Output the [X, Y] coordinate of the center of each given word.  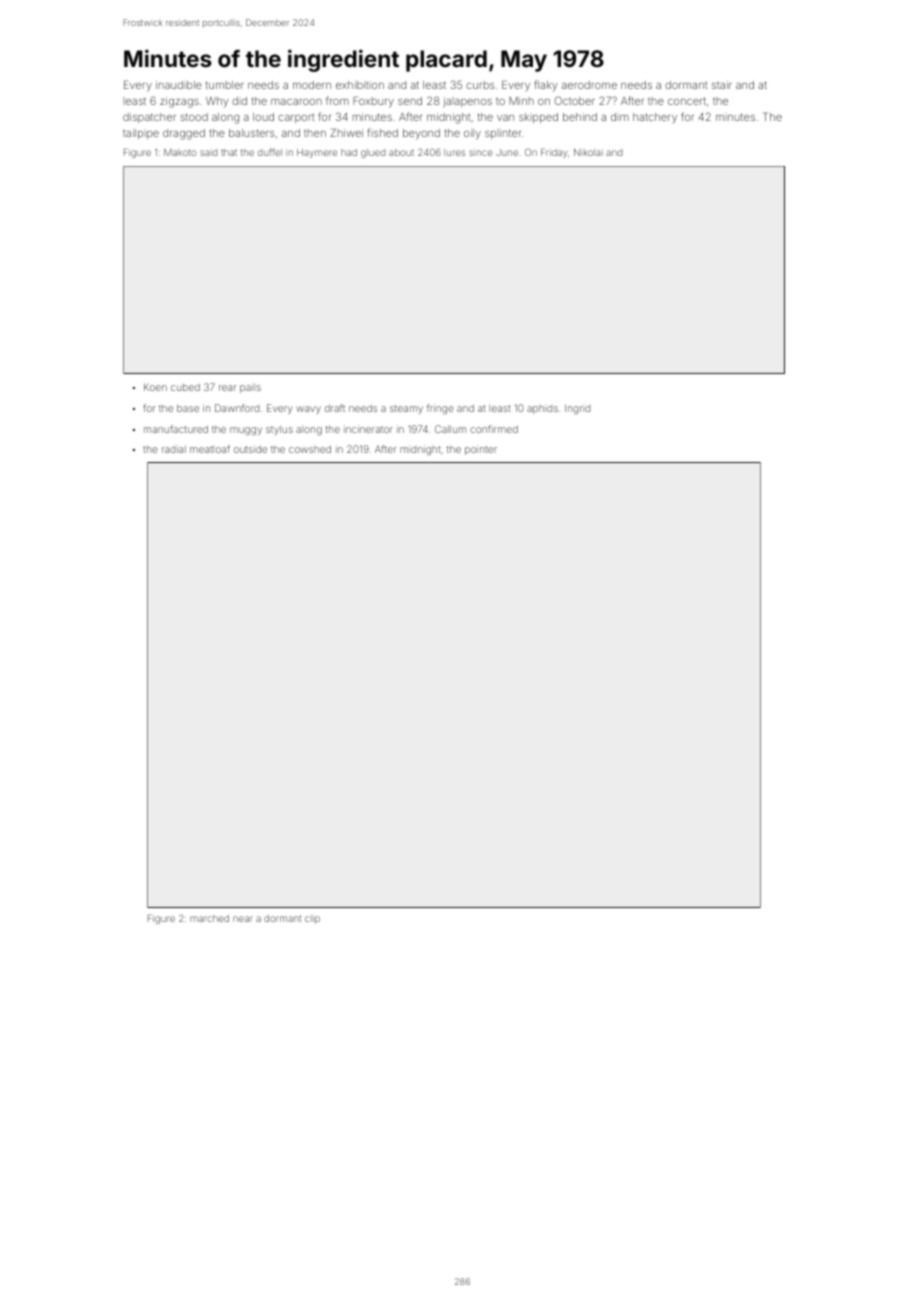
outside [250, 449]
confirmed [494, 429]
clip [312, 919]
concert [687, 101]
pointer [481, 450]
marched [209, 918]
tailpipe [141, 134]
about [401, 152]
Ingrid [577, 409]
